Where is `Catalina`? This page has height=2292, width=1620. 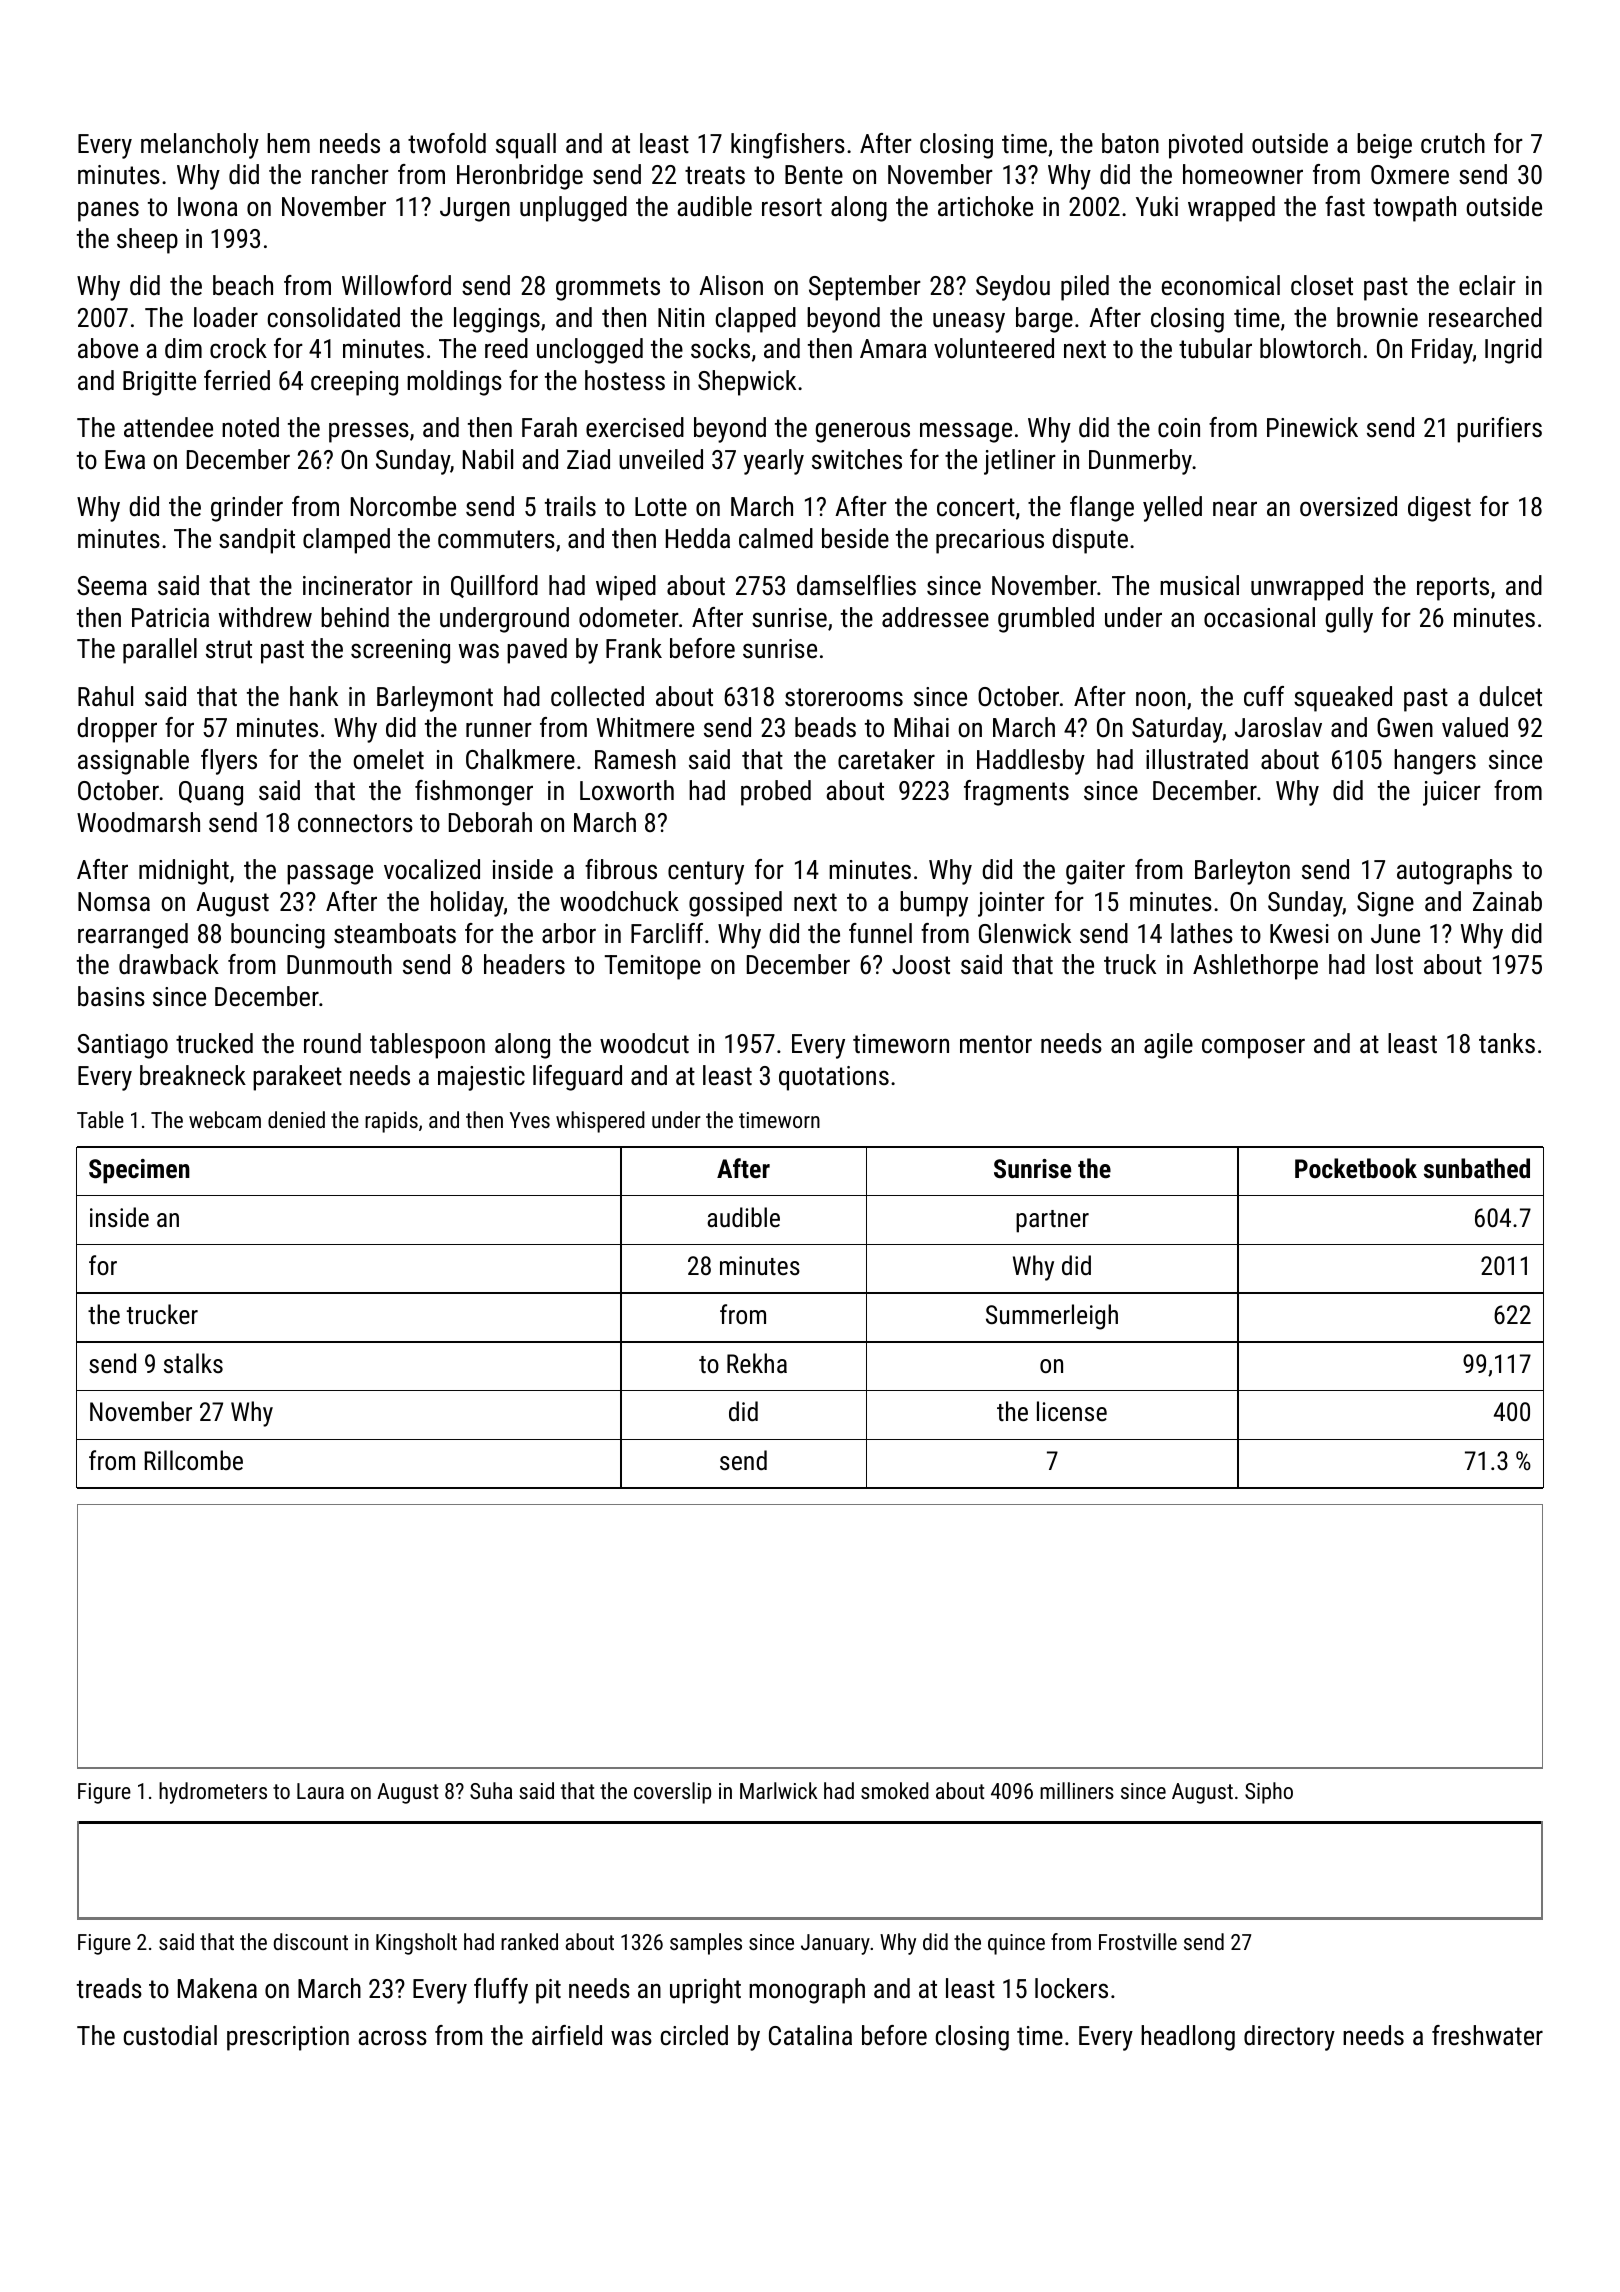
Catalina is located at coordinates (810, 2035).
